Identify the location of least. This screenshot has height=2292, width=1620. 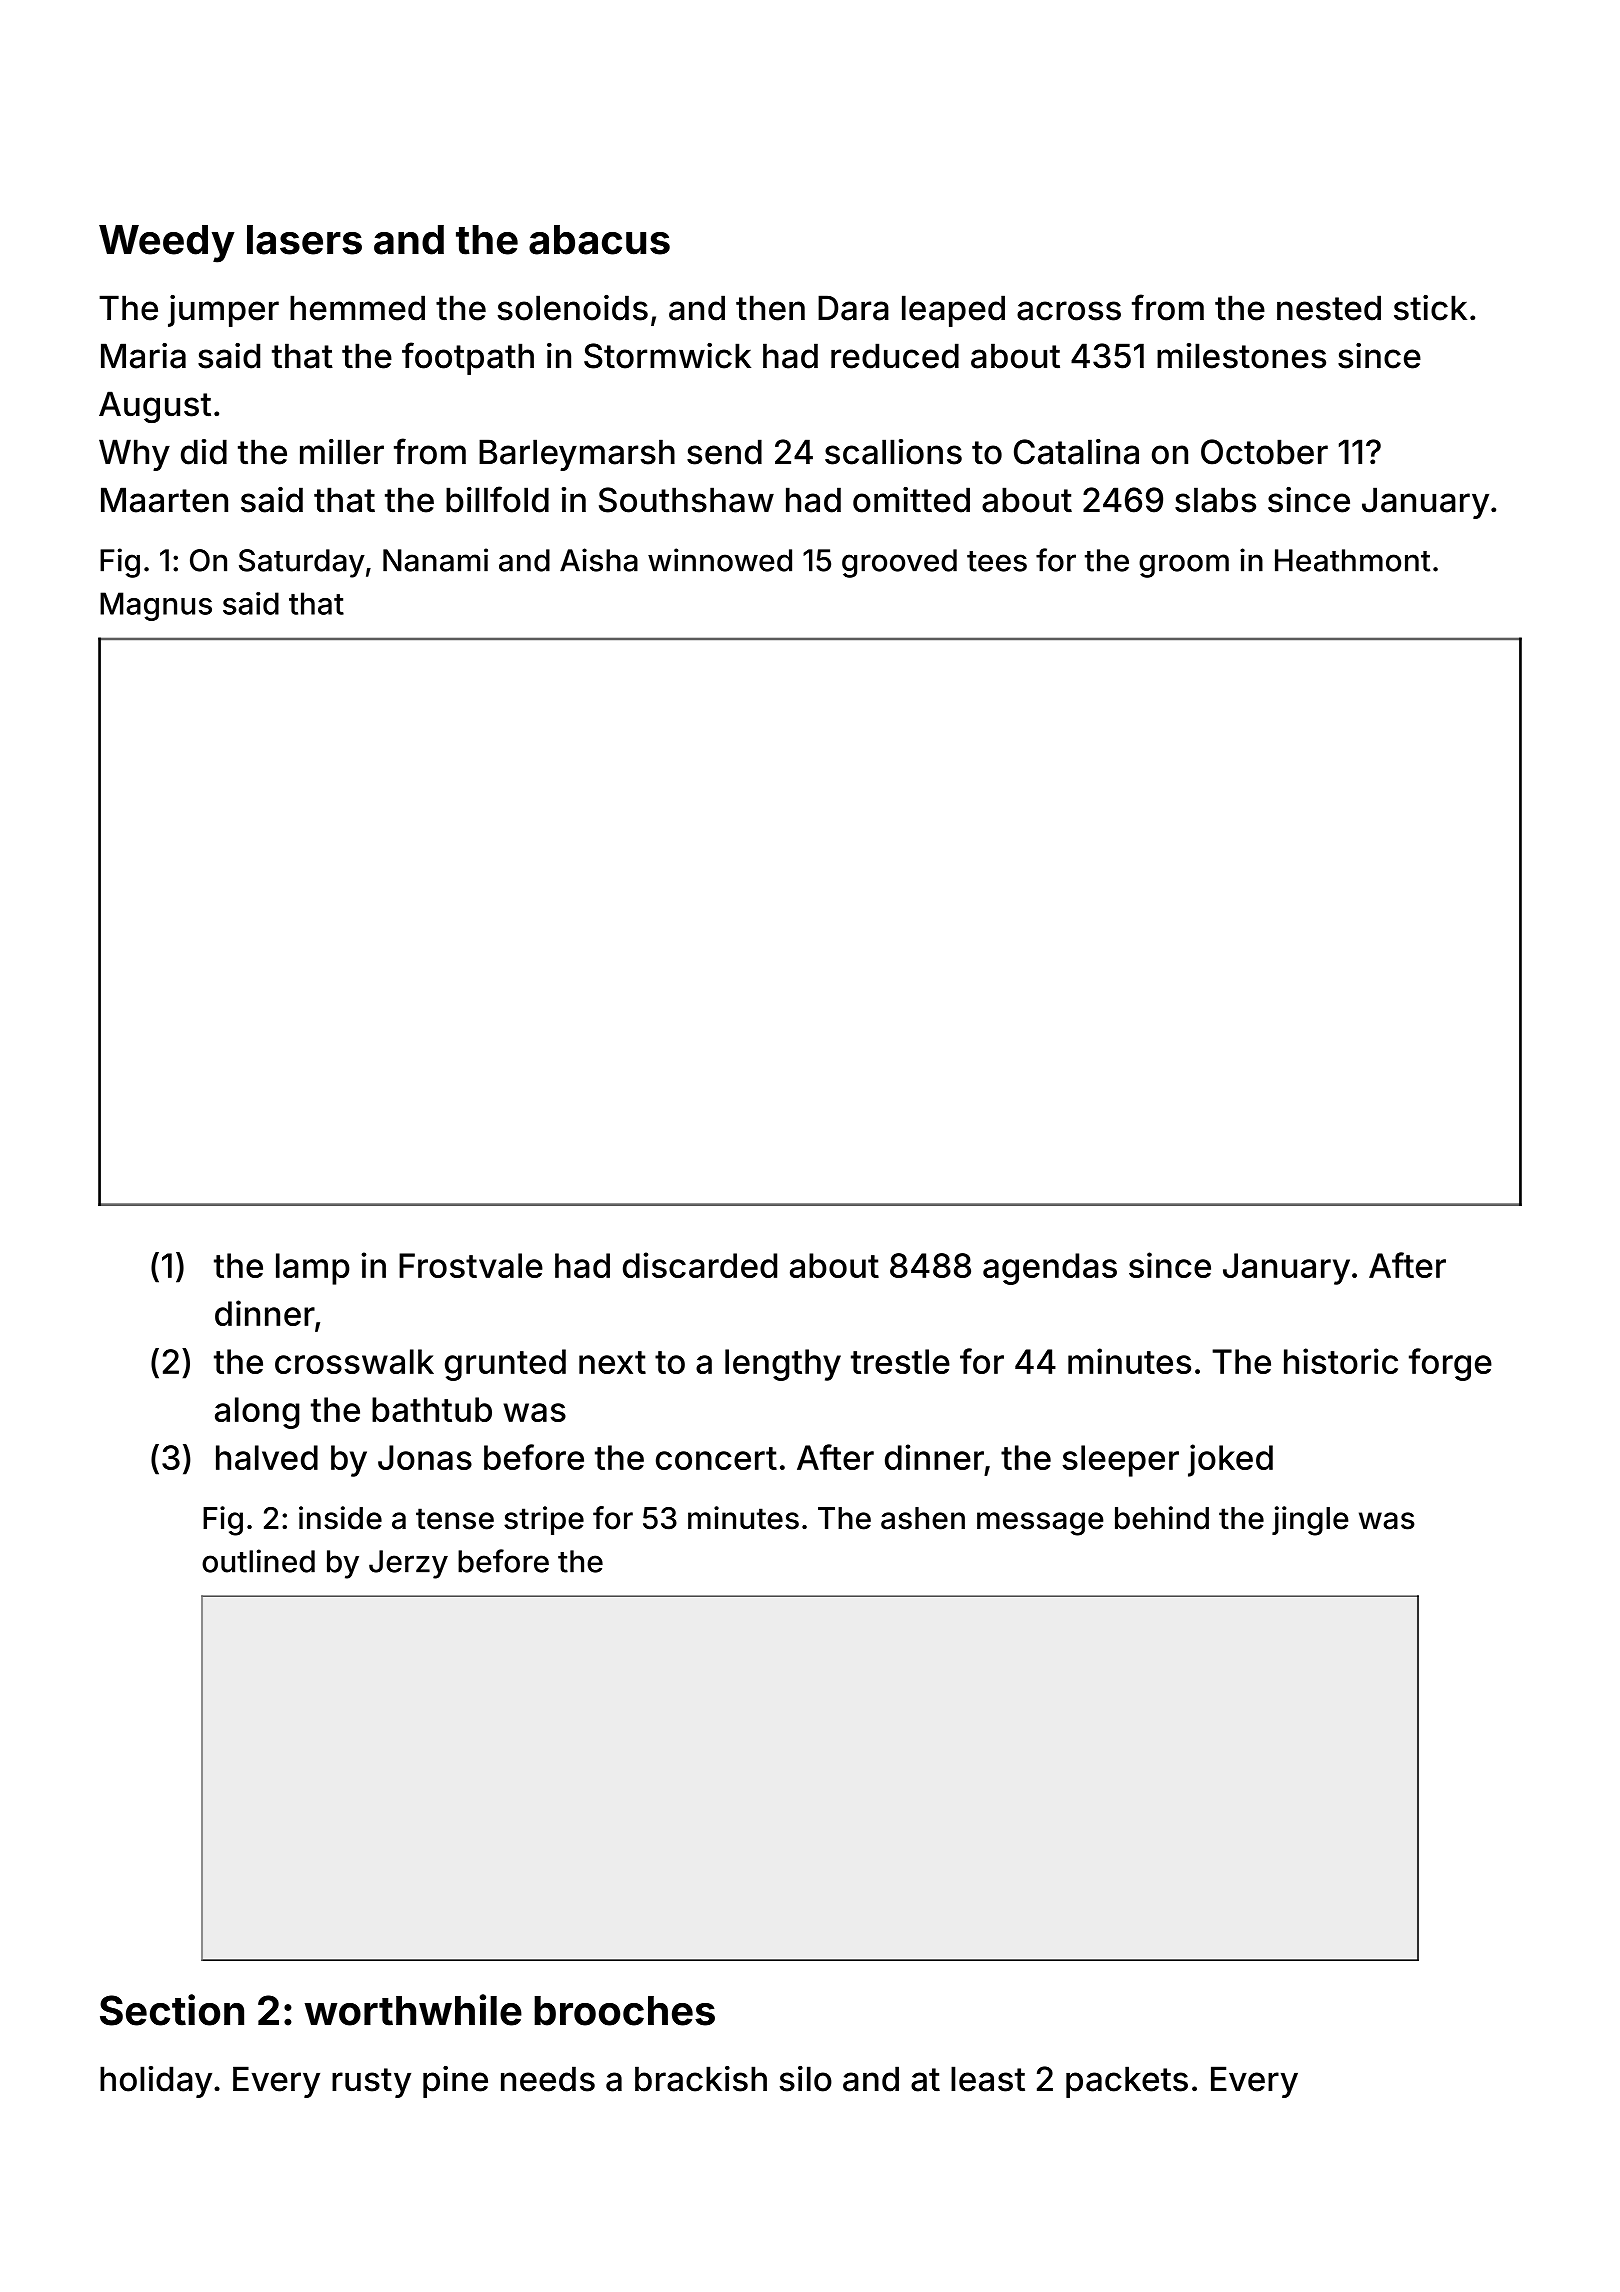
(988, 2079).
